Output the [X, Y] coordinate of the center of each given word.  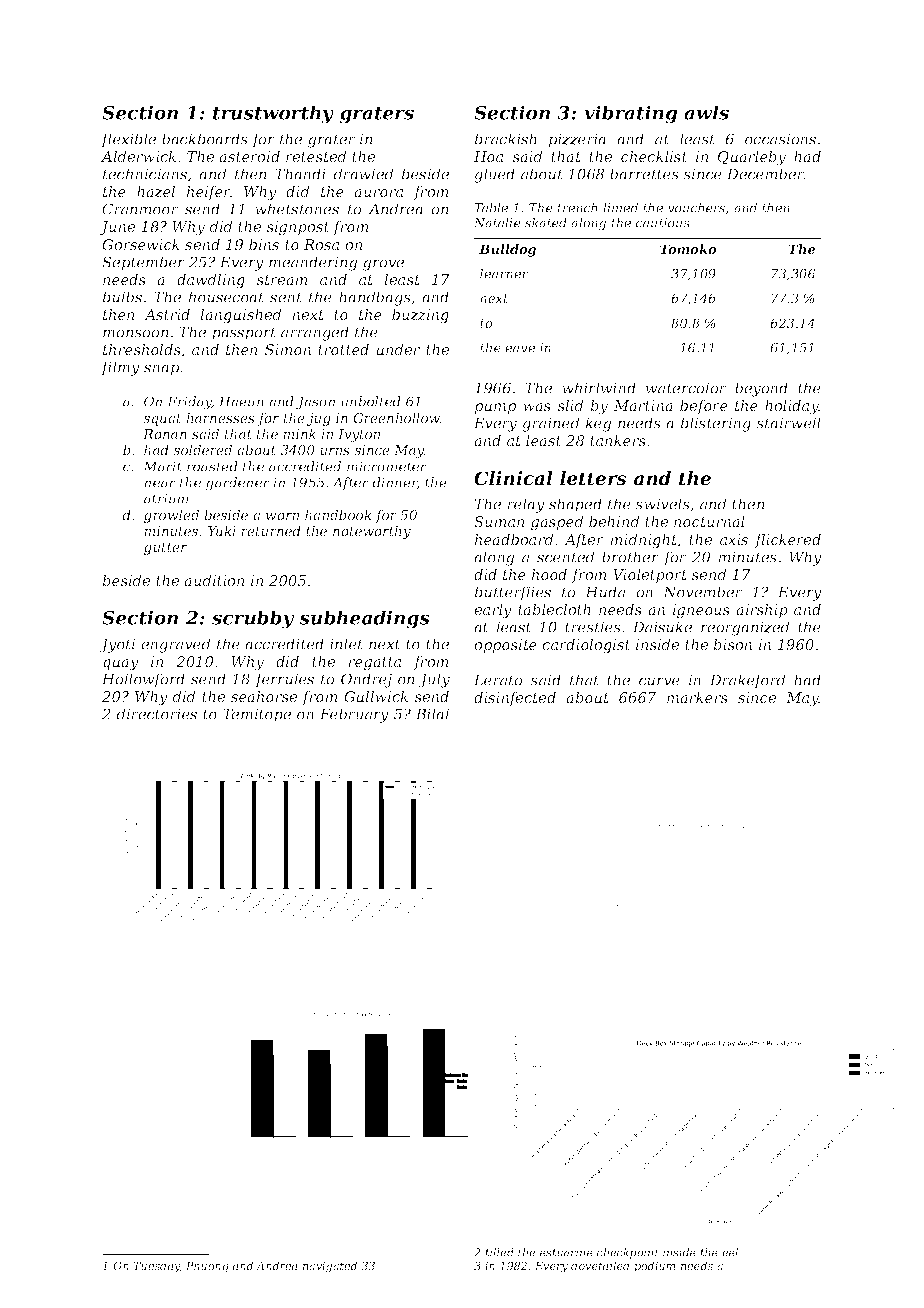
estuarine [566, 1252]
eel [730, 1252]
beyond [761, 389]
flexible [128, 140]
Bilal [432, 714]
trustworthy [273, 114]
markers [697, 697]
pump [495, 408]
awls [706, 112]
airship [762, 611]
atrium [166, 498]
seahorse [264, 696]
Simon [288, 349]
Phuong [207, 1267]
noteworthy [372, 532]
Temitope [257, 715]
